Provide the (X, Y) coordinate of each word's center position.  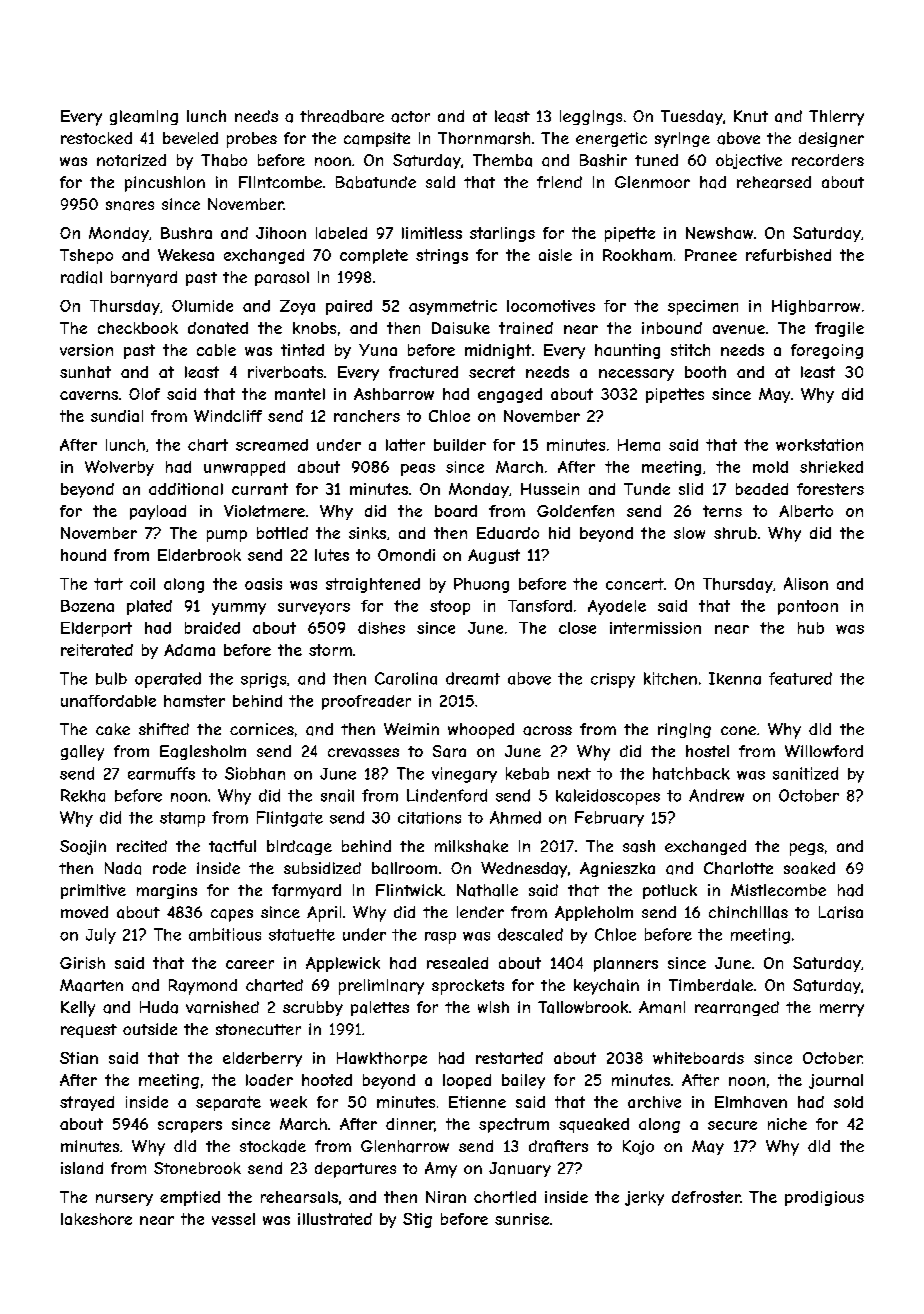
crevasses (363, 753)
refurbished (788, 255)
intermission (655, 628)
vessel (233, 1219)
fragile (839, 329)
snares (130, 206)
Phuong (481, 585)
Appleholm (594, 913)
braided (212, 628)
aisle (555, 255)
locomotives (551, 306)
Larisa (841, 912)
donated (218, 328)
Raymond (203, 987)
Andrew (716, 795)
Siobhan (255, 773)
